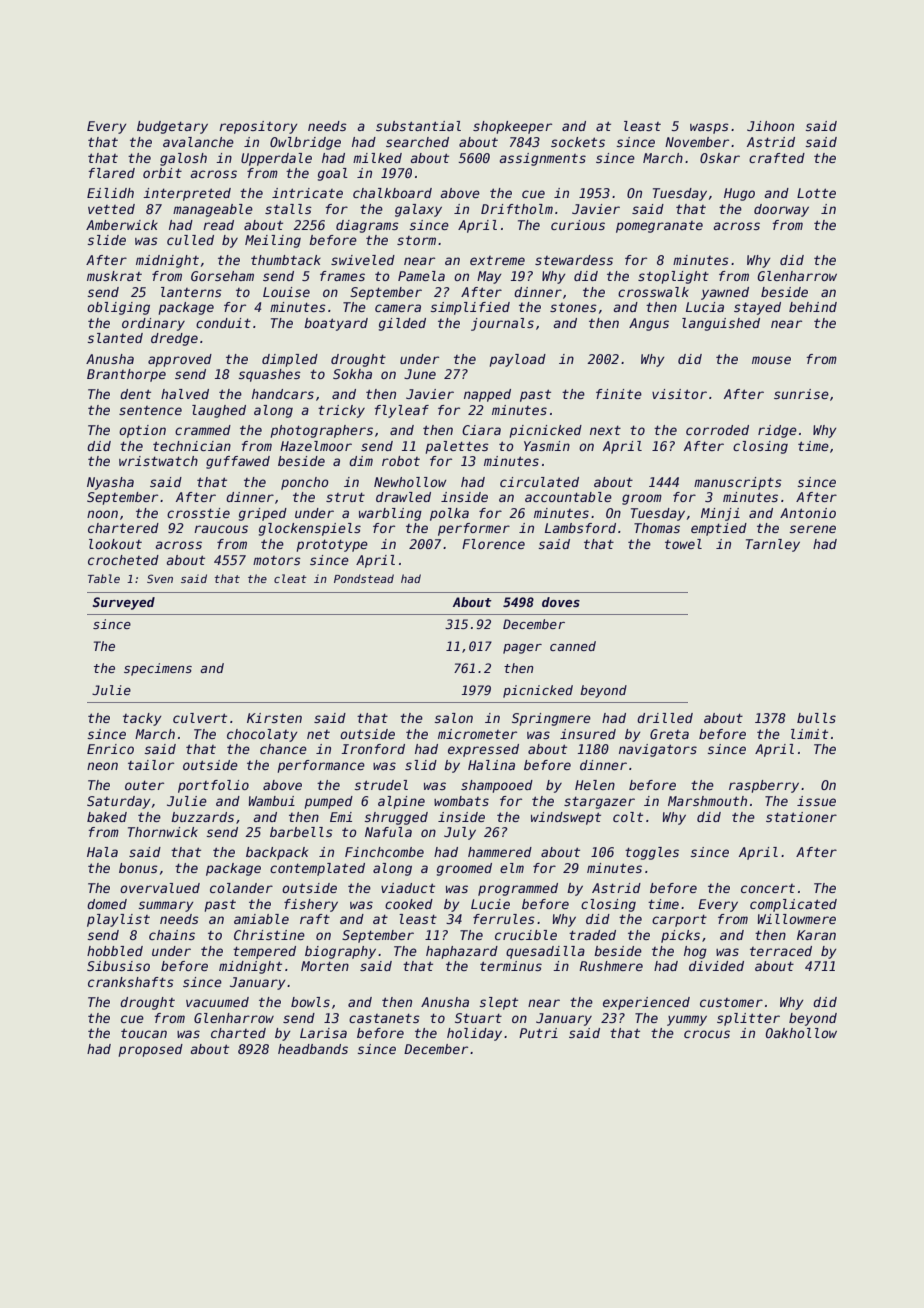 This page has width=924, height=1308. Describe the element at coordinates (801, 1033) in the page. I see `Oakhollow` at that location.
